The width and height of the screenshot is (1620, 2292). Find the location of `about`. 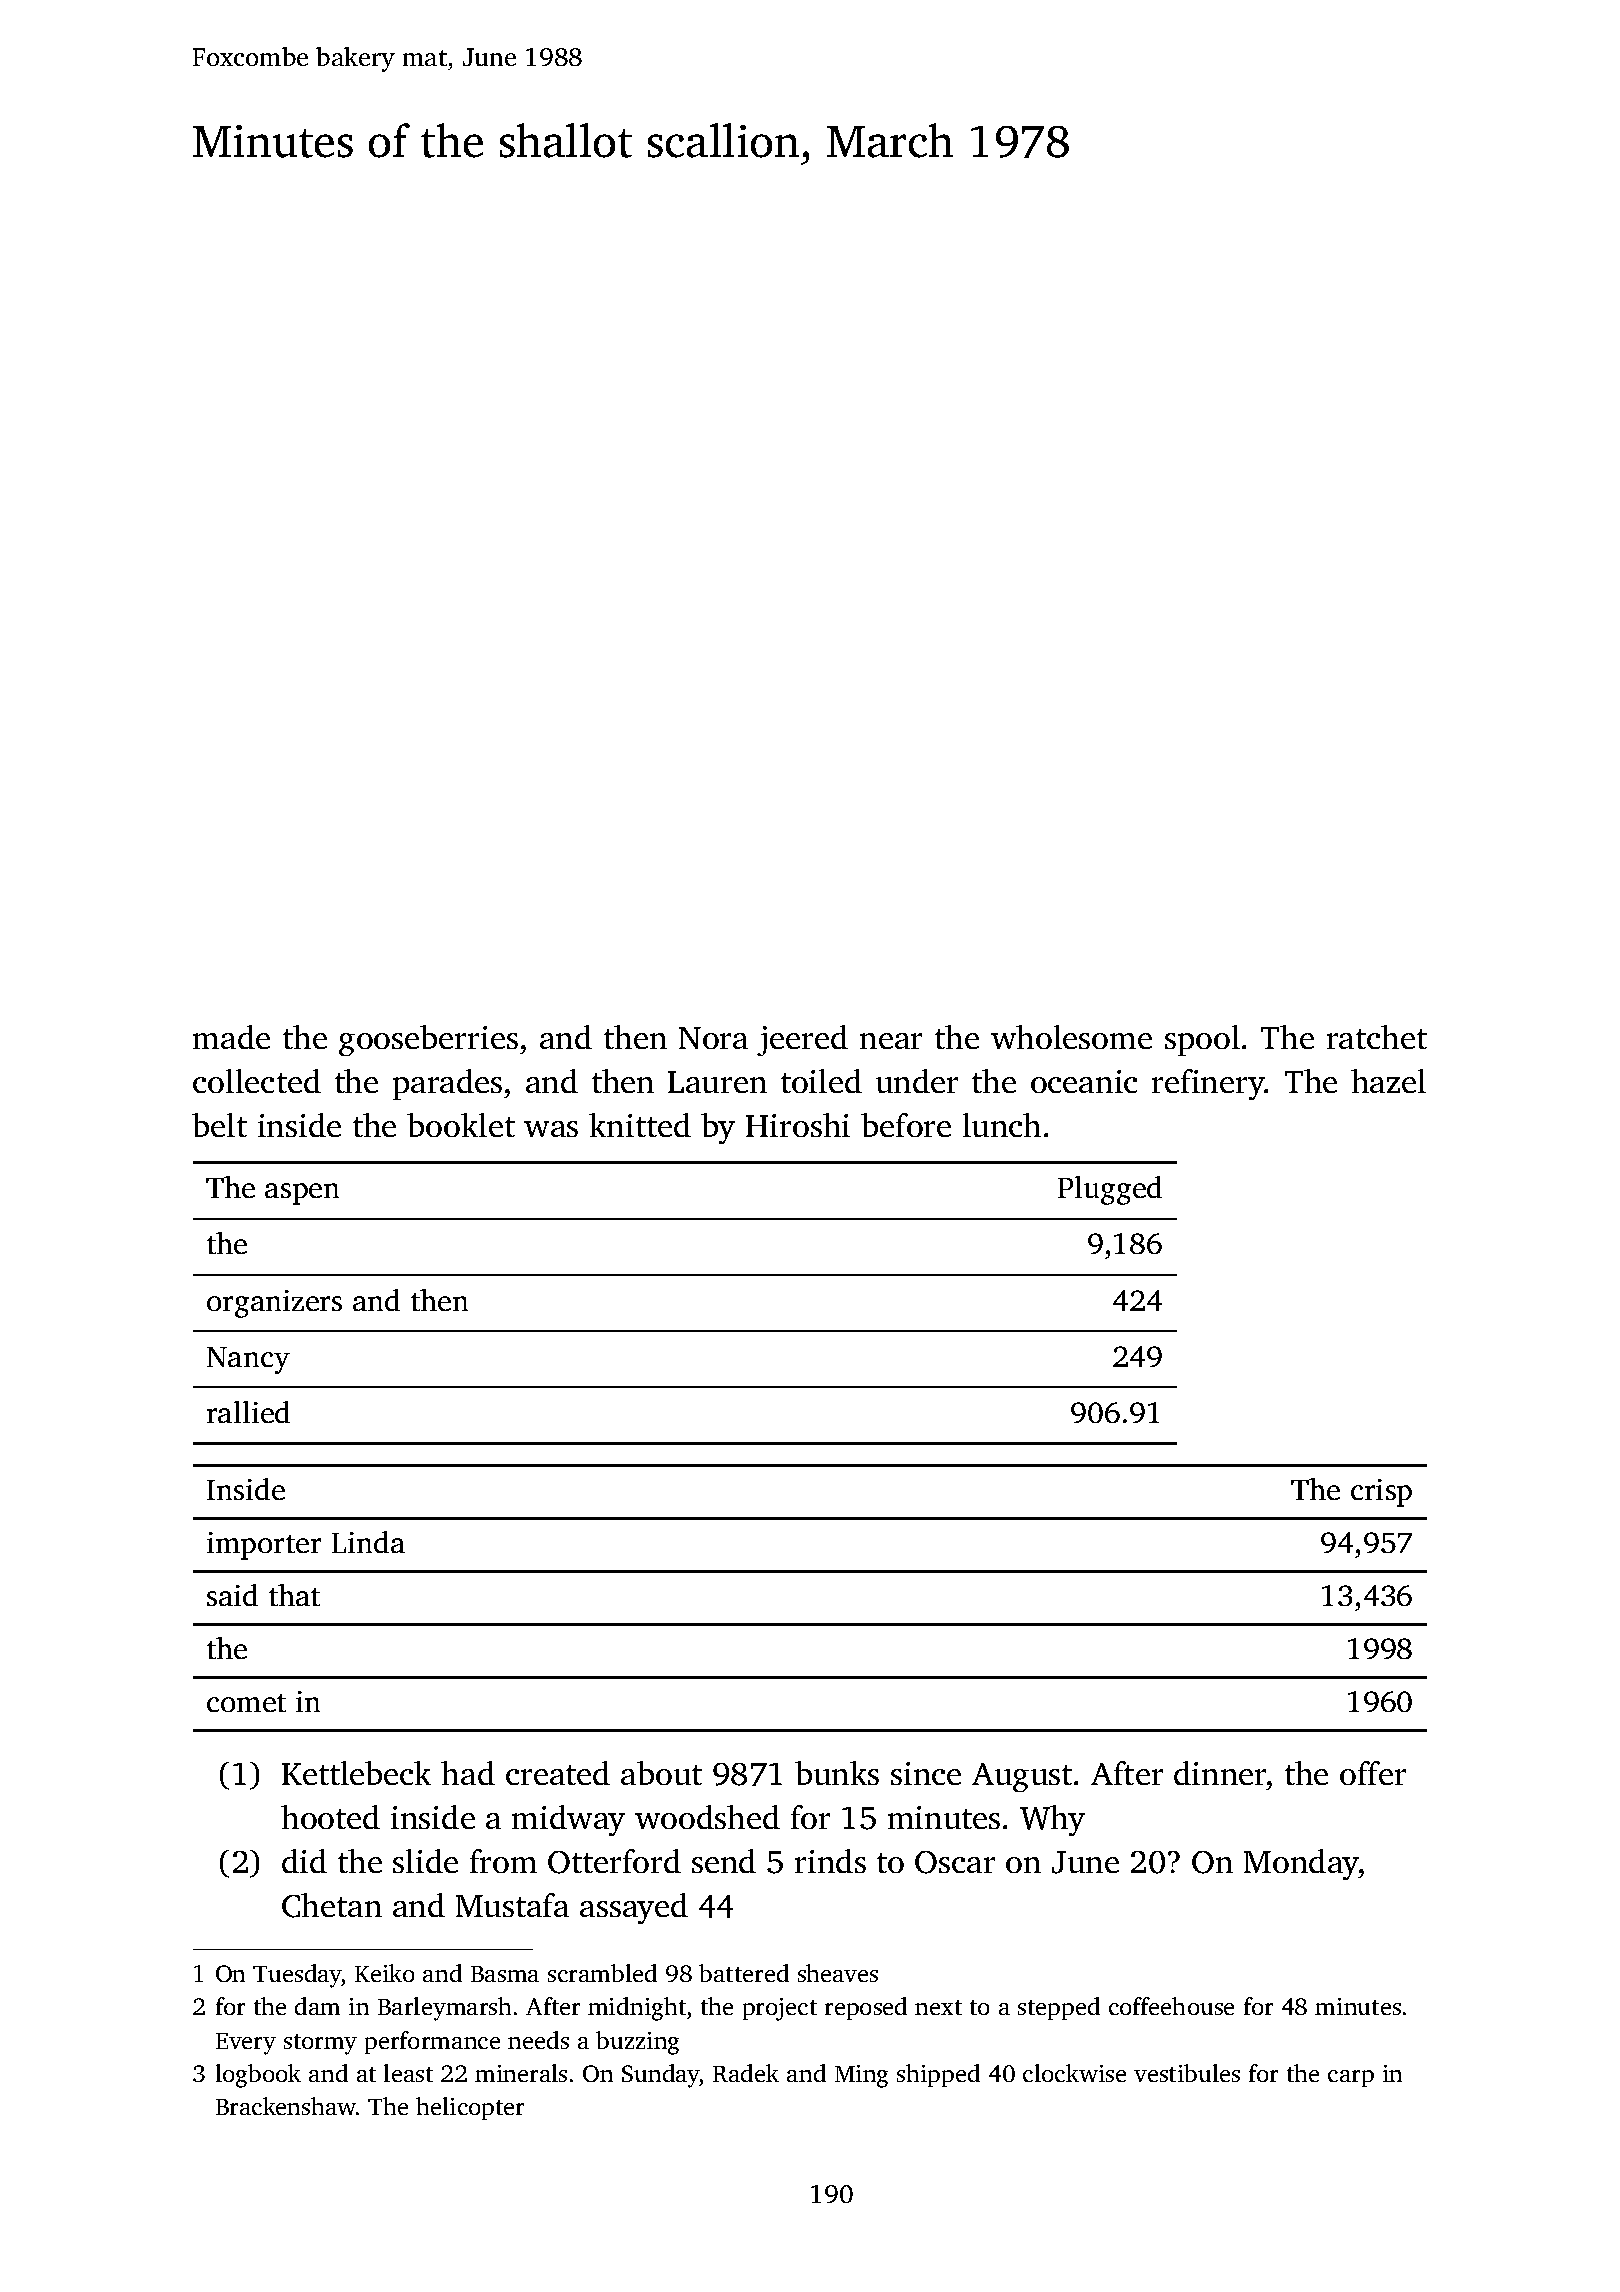

about is located at coordinates (661, 1773).
